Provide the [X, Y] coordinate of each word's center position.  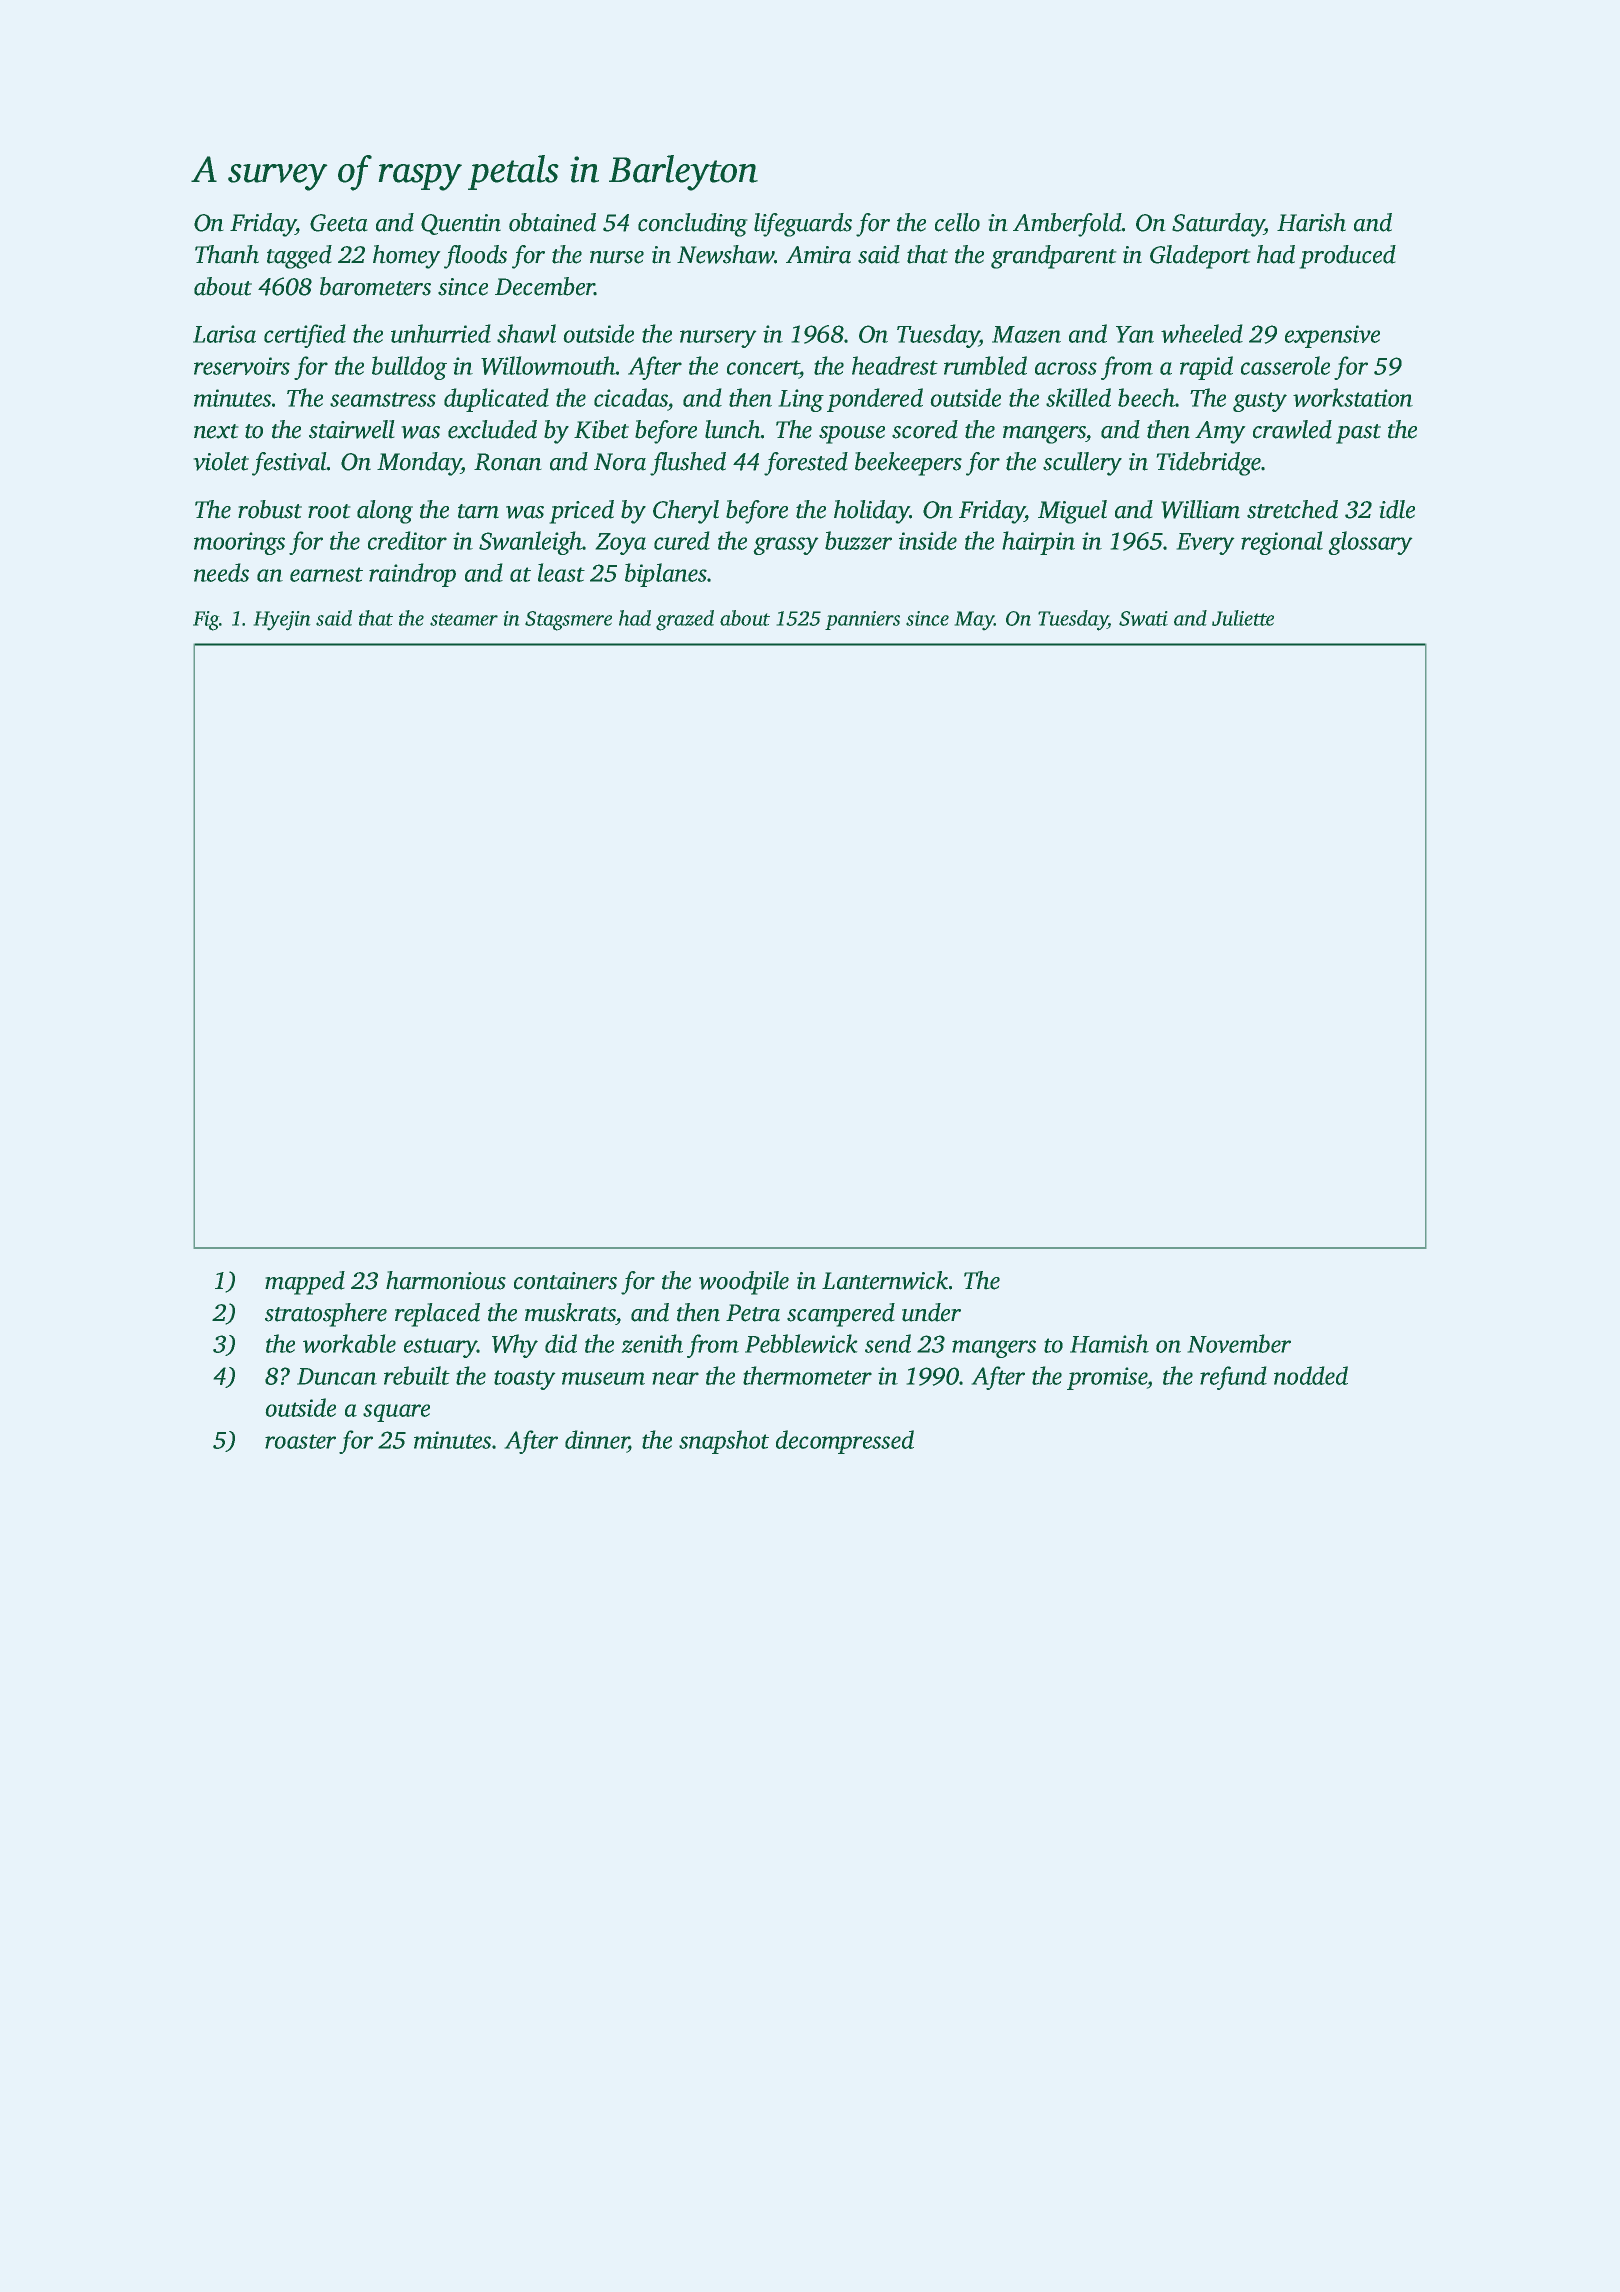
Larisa [224, 334]
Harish [1311, 222]
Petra [753, 1313]
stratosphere [326, 1315]
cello [957, 222]
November [1239, 1343]
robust [270, 509]
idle [1397, 509]
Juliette [1243, 618]
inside [928, 540]
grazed [685, 620]
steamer [464, 619]
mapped [305, 1283]
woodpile [744, 1283]
